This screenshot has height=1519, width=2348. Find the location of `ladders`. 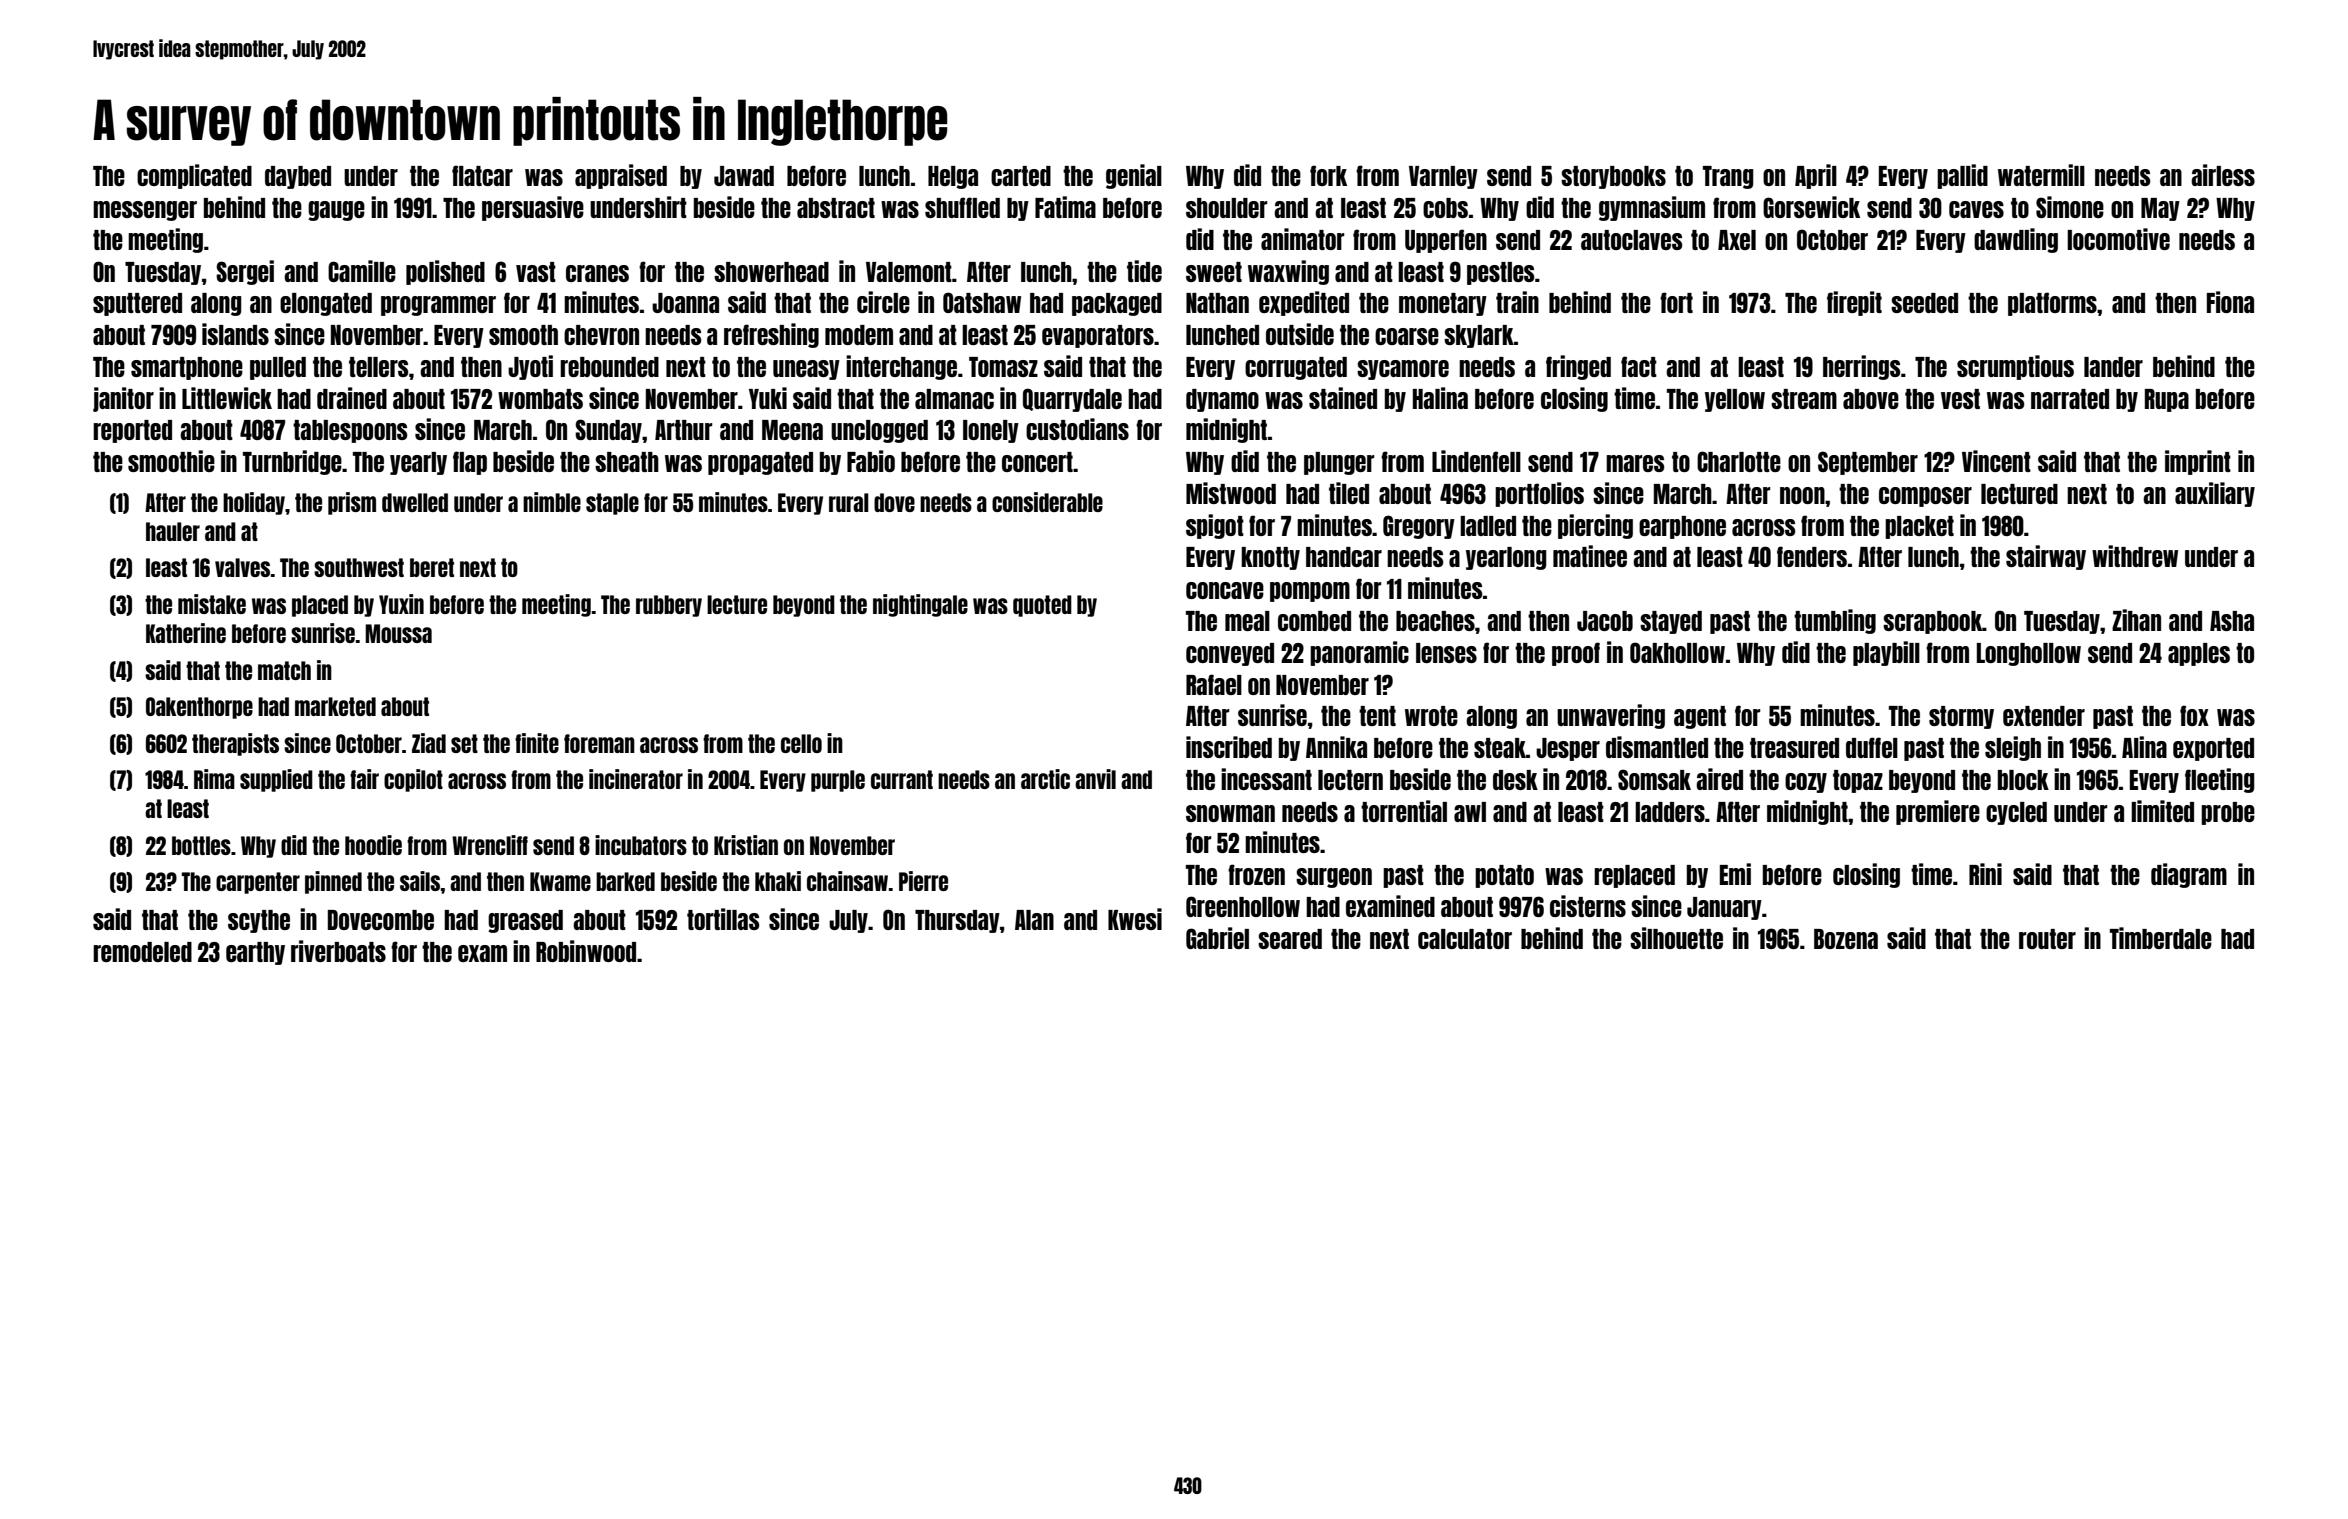

ladders is located at coordinates (1670, 812).
